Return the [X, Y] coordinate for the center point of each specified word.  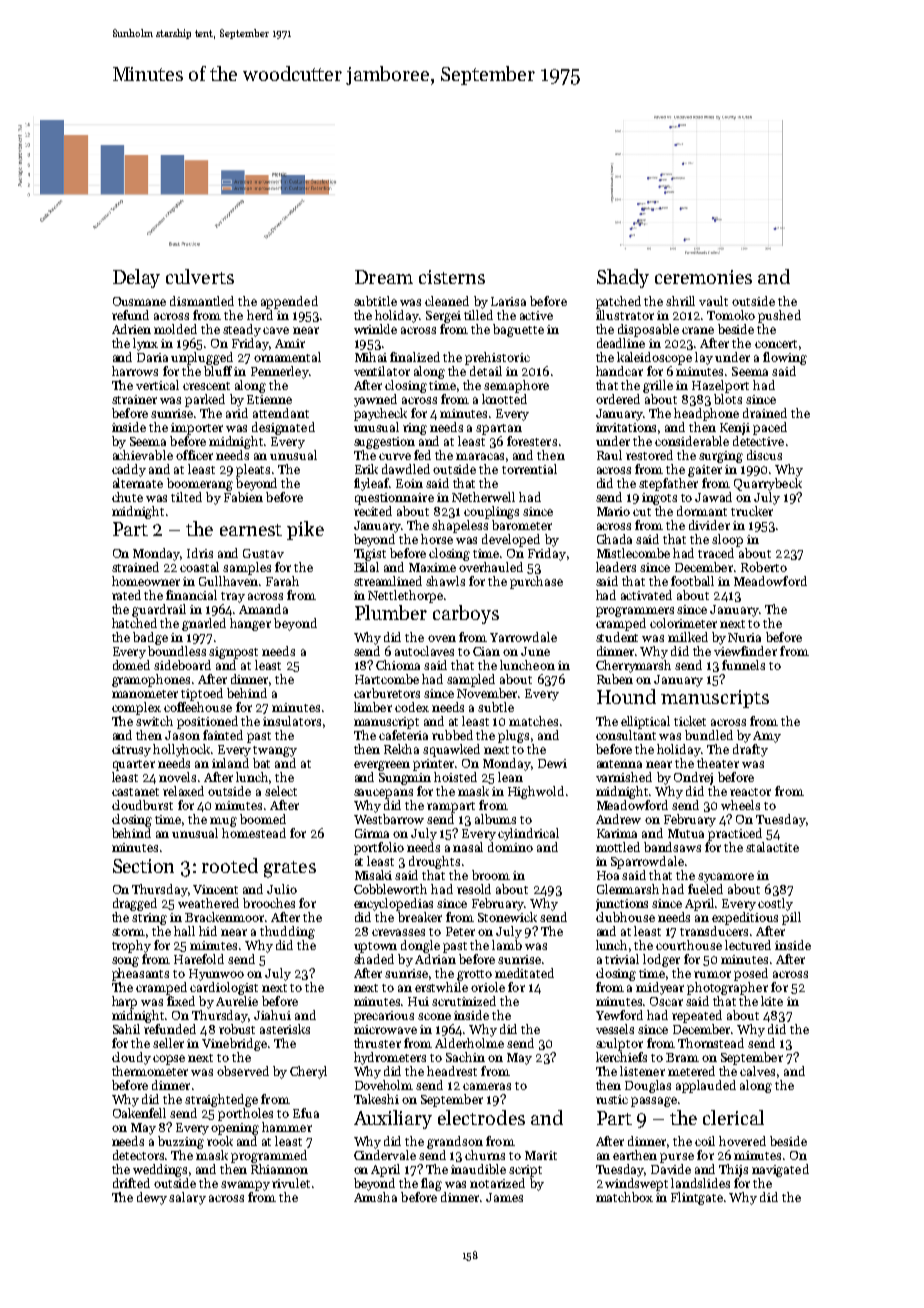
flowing [785, 358]
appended [289, 302]
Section [143, 866]
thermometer [150, 1071]
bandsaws [672, 847]
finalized [415, 357]
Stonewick [507, 917]
